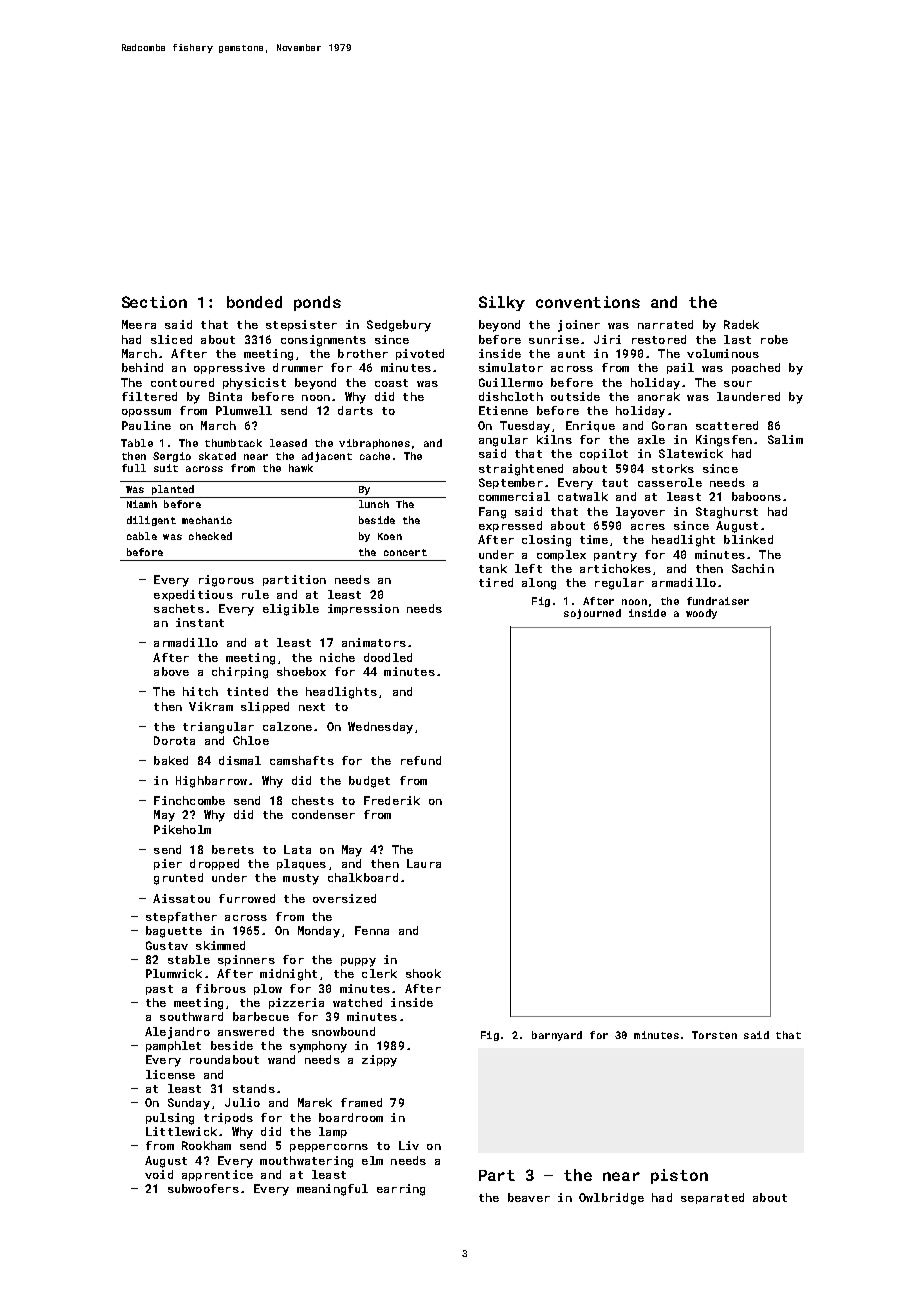 The height and width of the page is (1308, 924). I want to click on bonded, so click(254, 302).
